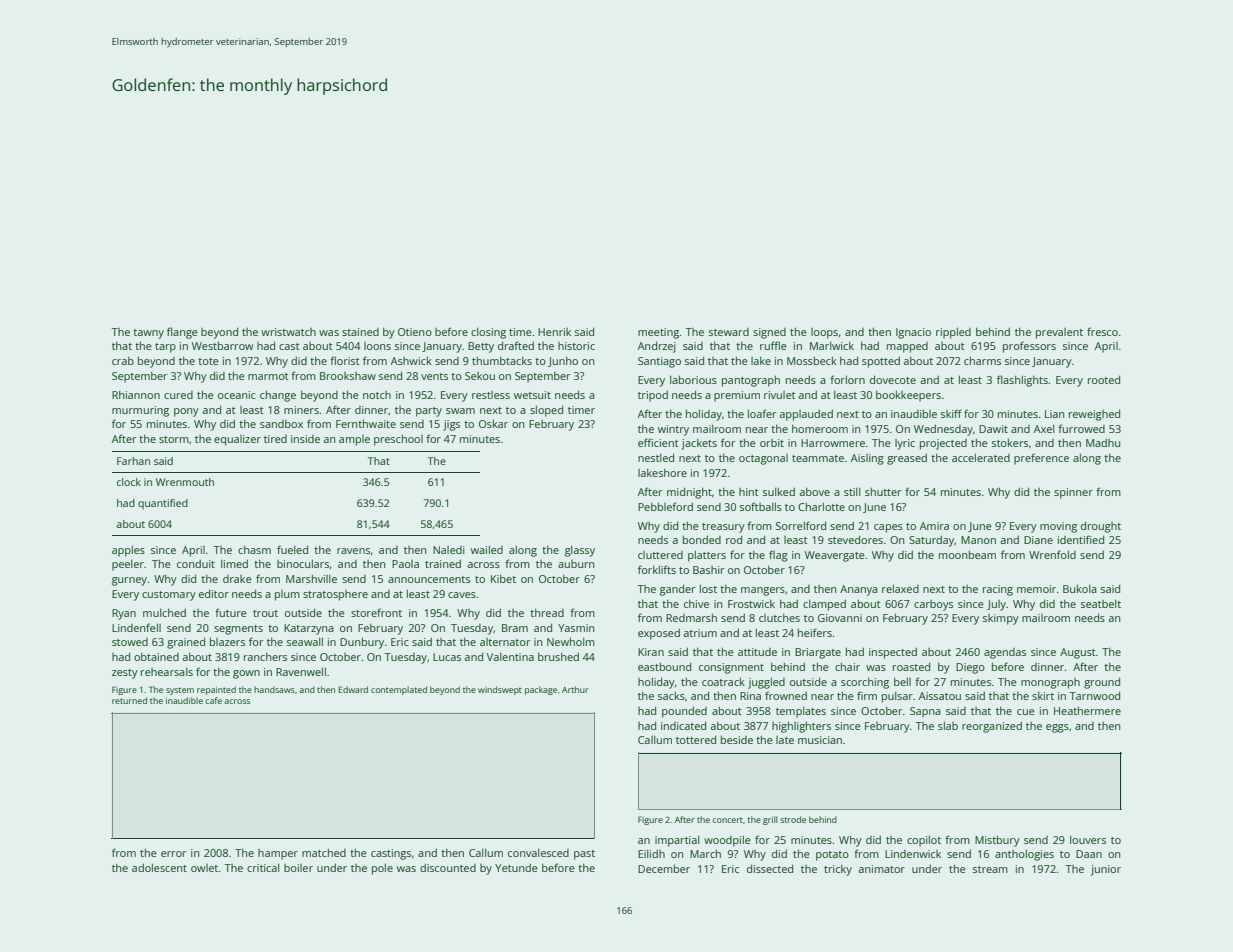 This image has width=1233, height=952. Describe the element at coordinates (133, 461) in the image. I see `Farhan` at that location.
